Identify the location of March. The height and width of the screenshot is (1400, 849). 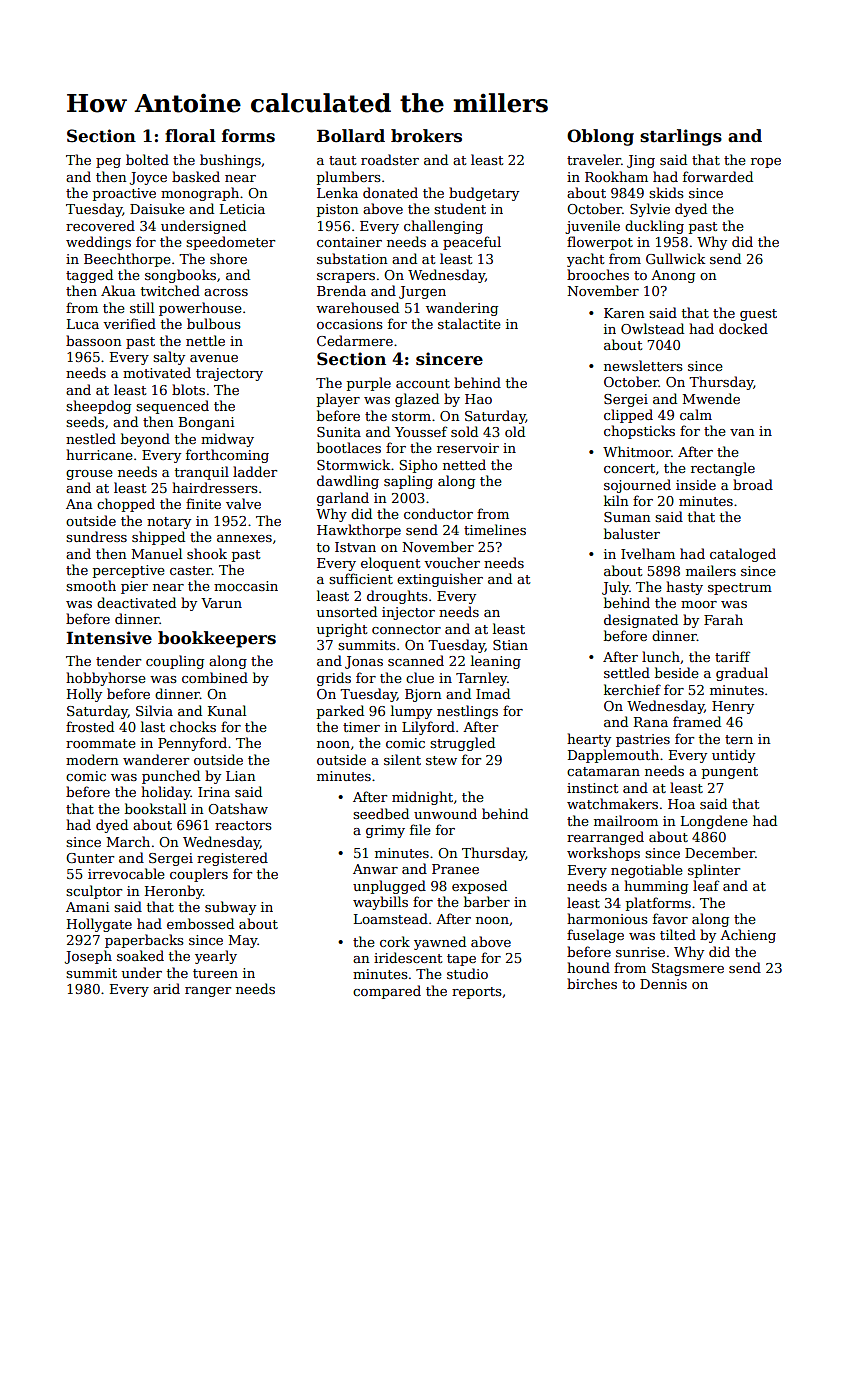
(128, 841).
